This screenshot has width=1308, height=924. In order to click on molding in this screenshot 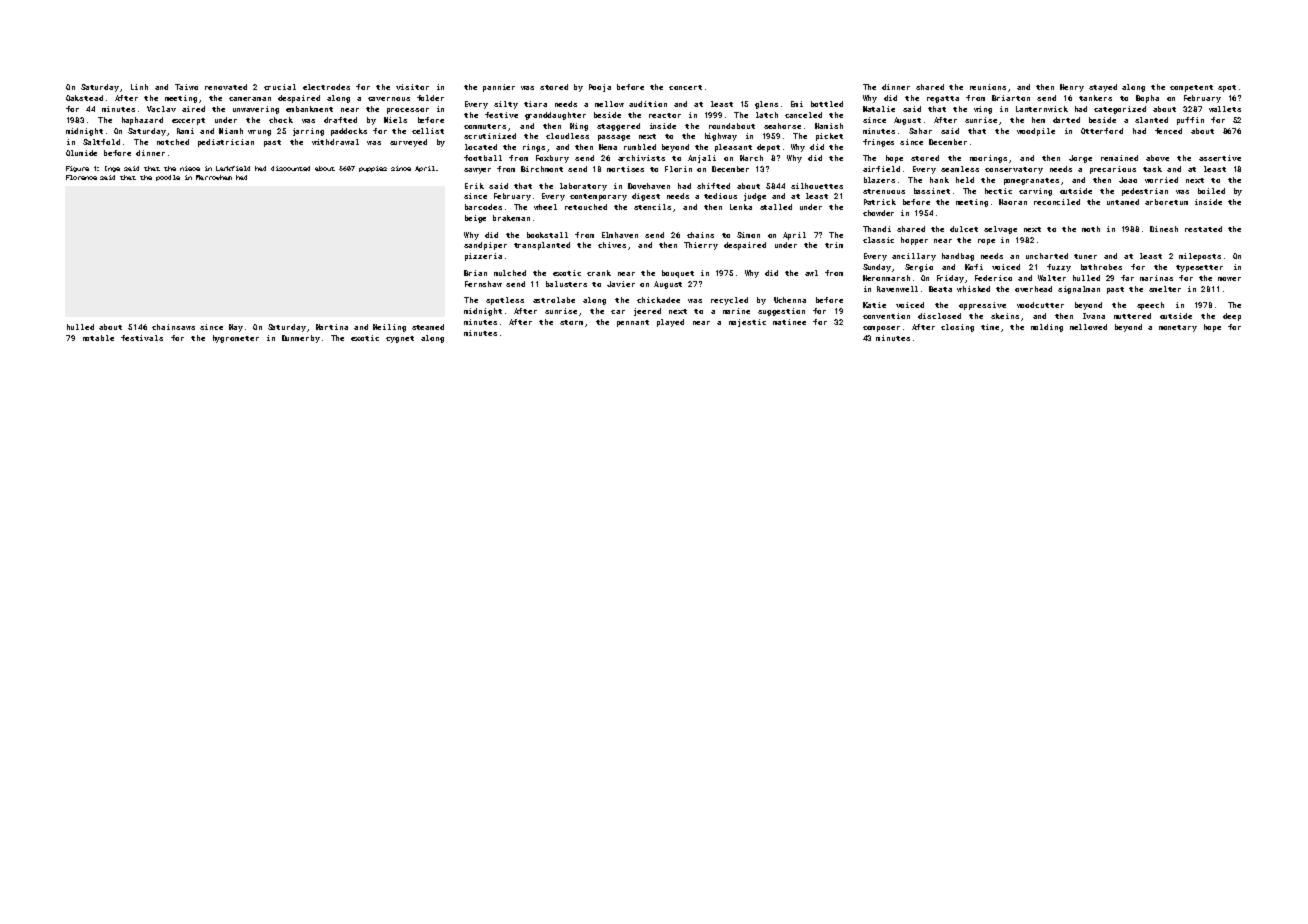, I will do `click(1047, 328)`.
